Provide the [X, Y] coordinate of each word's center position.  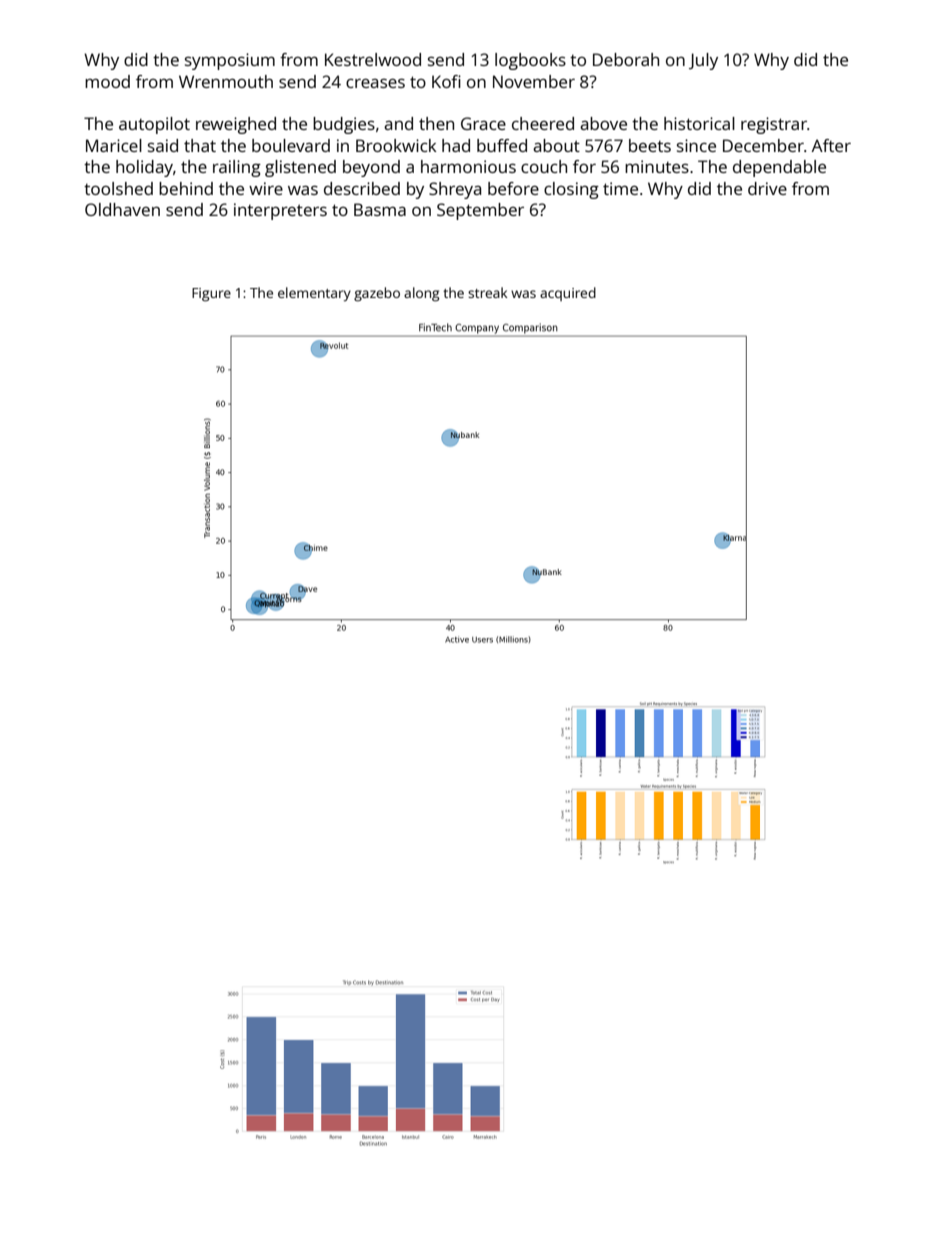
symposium [230, 61]
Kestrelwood [373, 59]
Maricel [114, 145]
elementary [314, 294]
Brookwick [396, 145]
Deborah [626, 59]
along [421, 294]
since [696, 145]
